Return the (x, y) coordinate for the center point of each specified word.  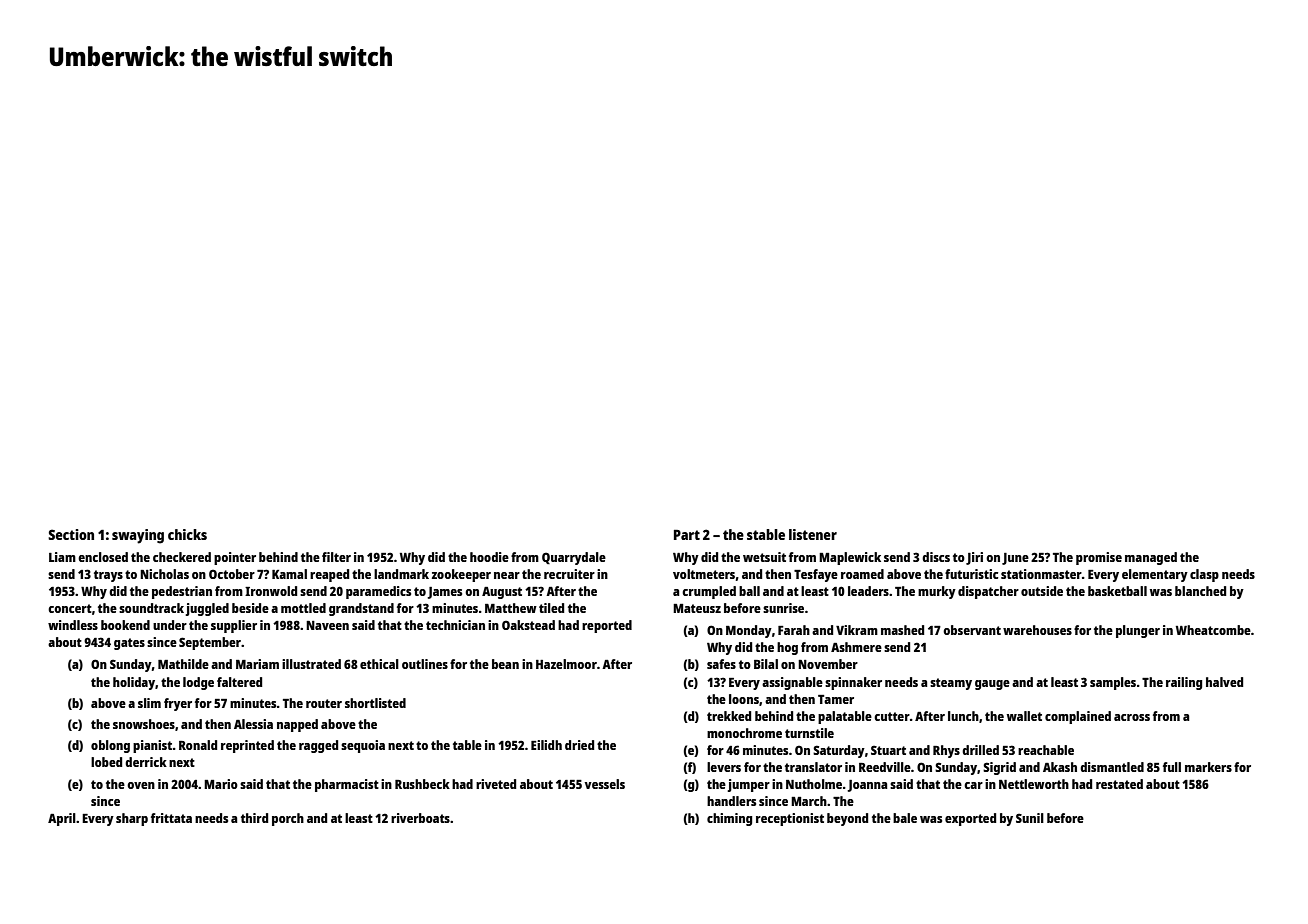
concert (70, 608)
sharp (132, 819)
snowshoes (144, 724)
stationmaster (1041, 574)
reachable (1046, 750)
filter (336, 557)
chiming (729, 819)
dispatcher (988, 592)
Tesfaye (816, 575)
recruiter (569, 574)
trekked (729, 716)
